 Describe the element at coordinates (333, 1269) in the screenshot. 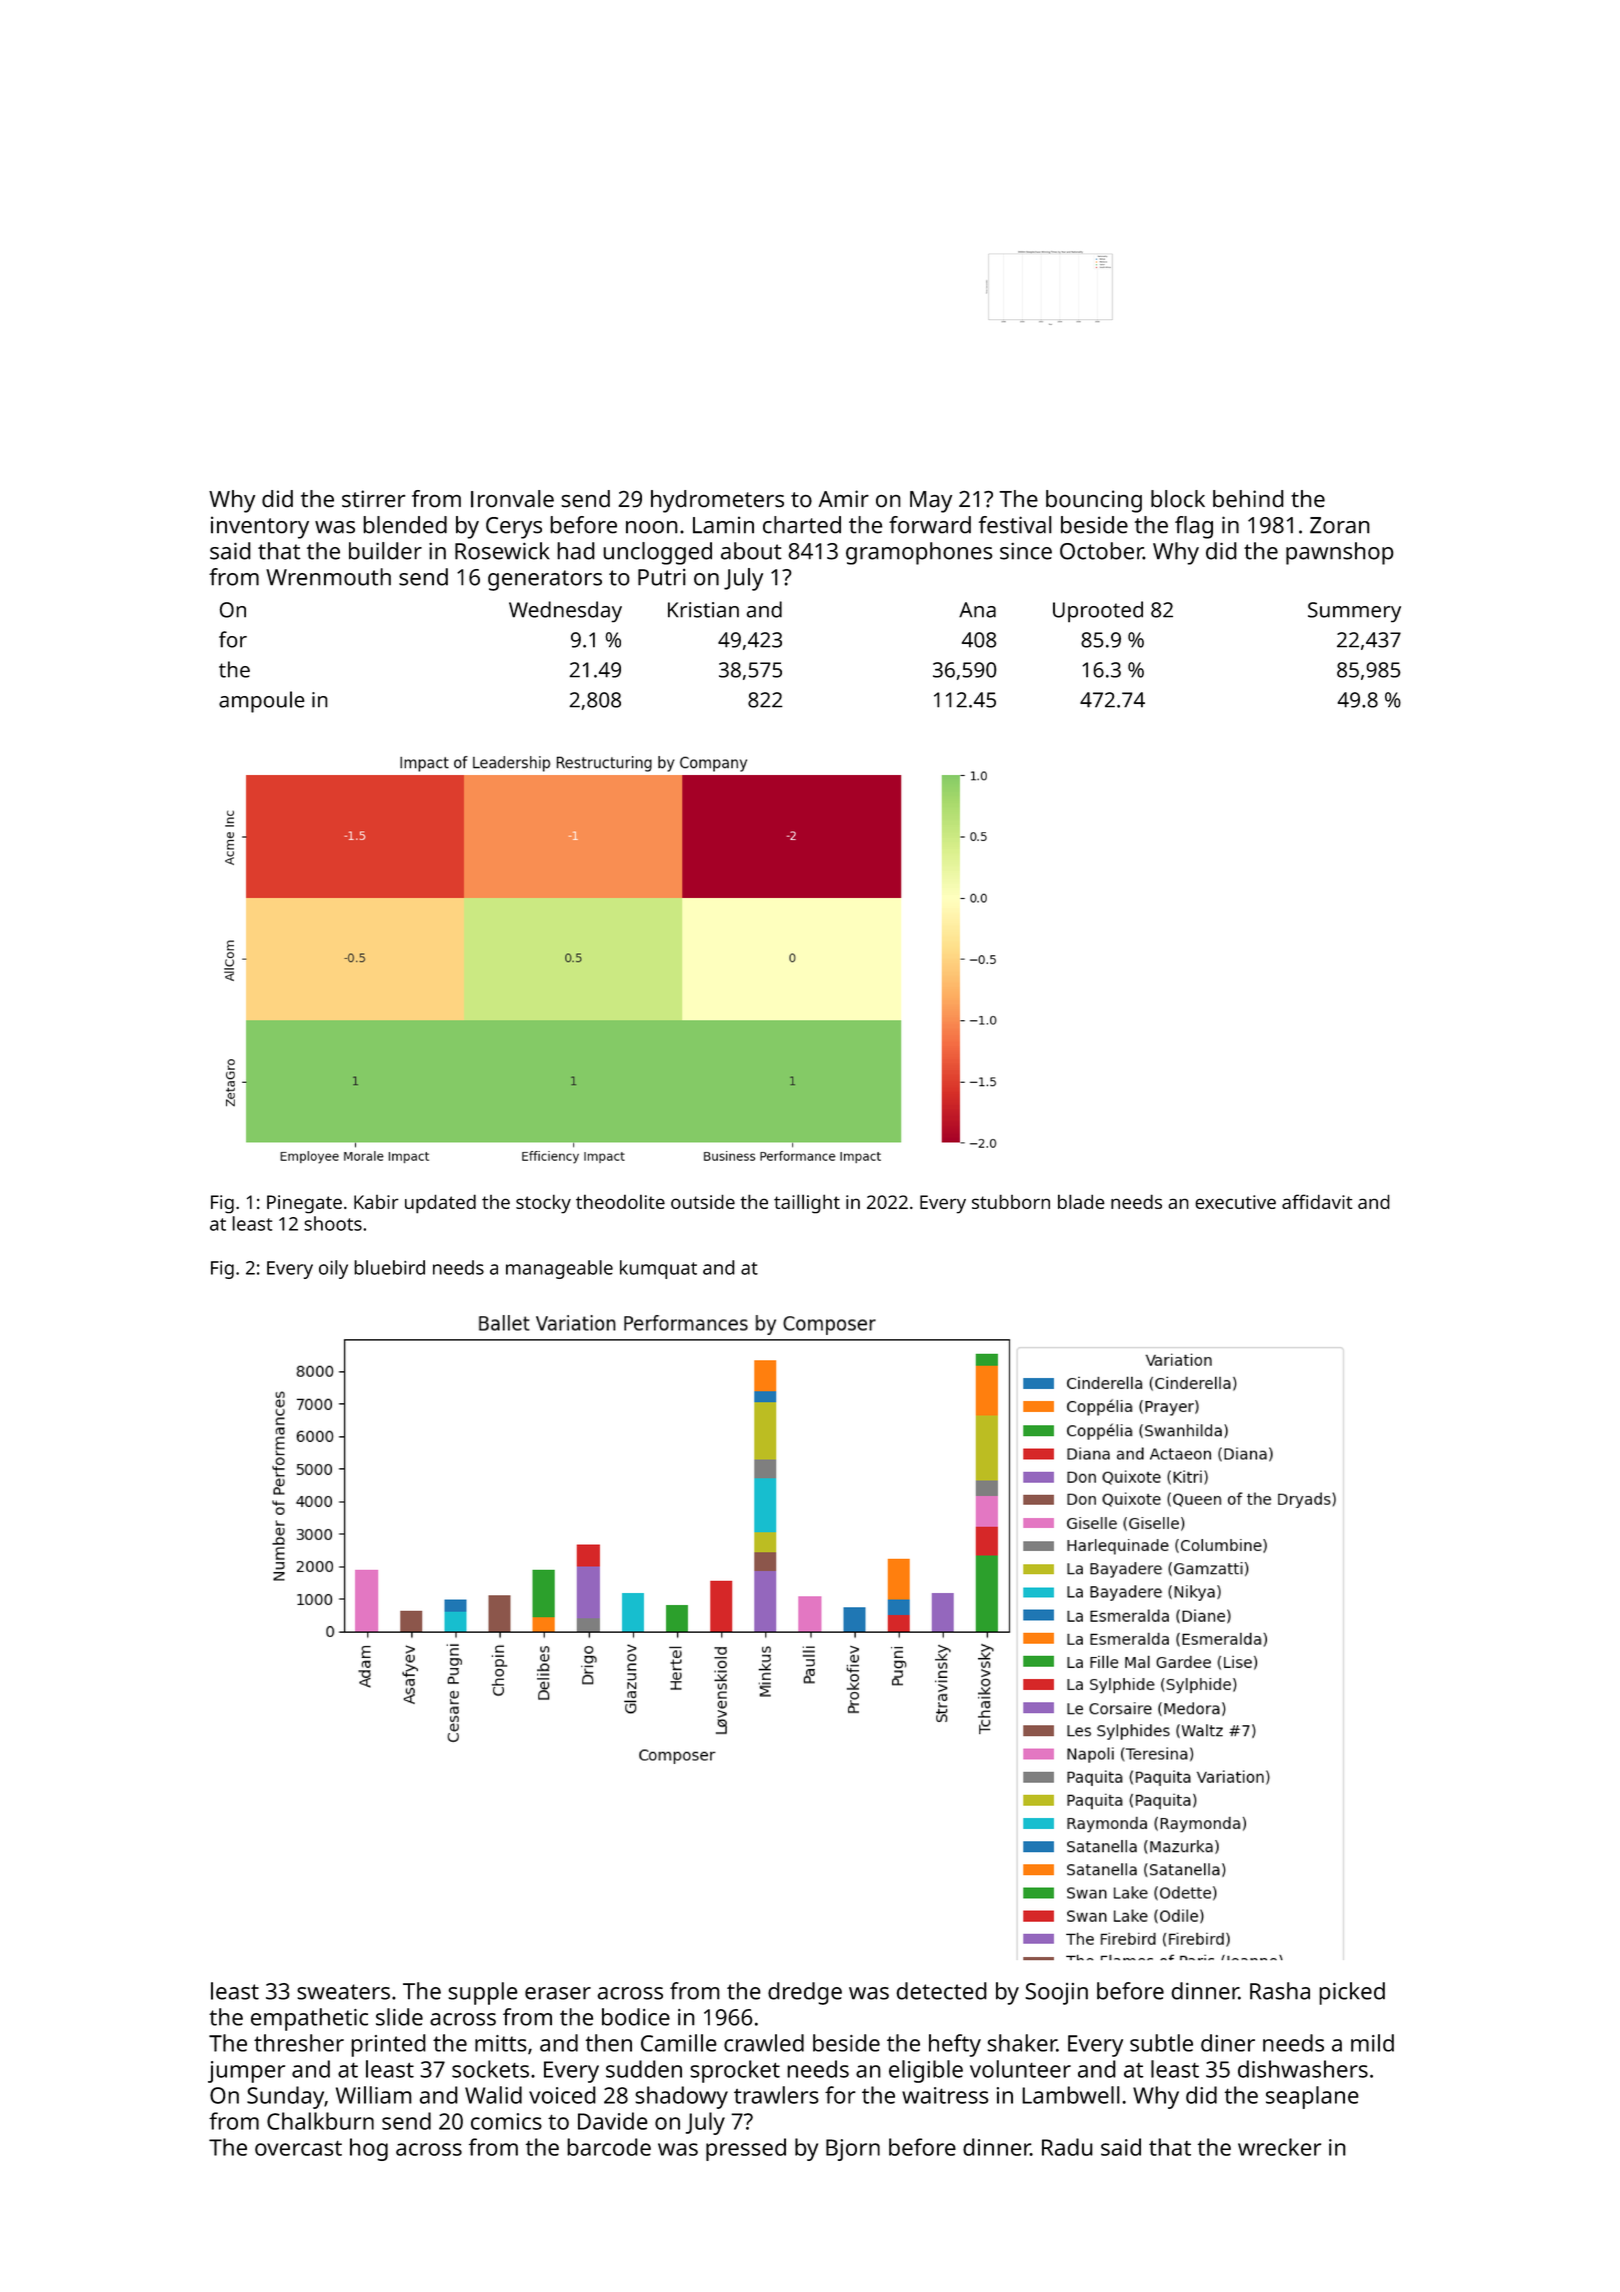

I see `oily` at that location.
